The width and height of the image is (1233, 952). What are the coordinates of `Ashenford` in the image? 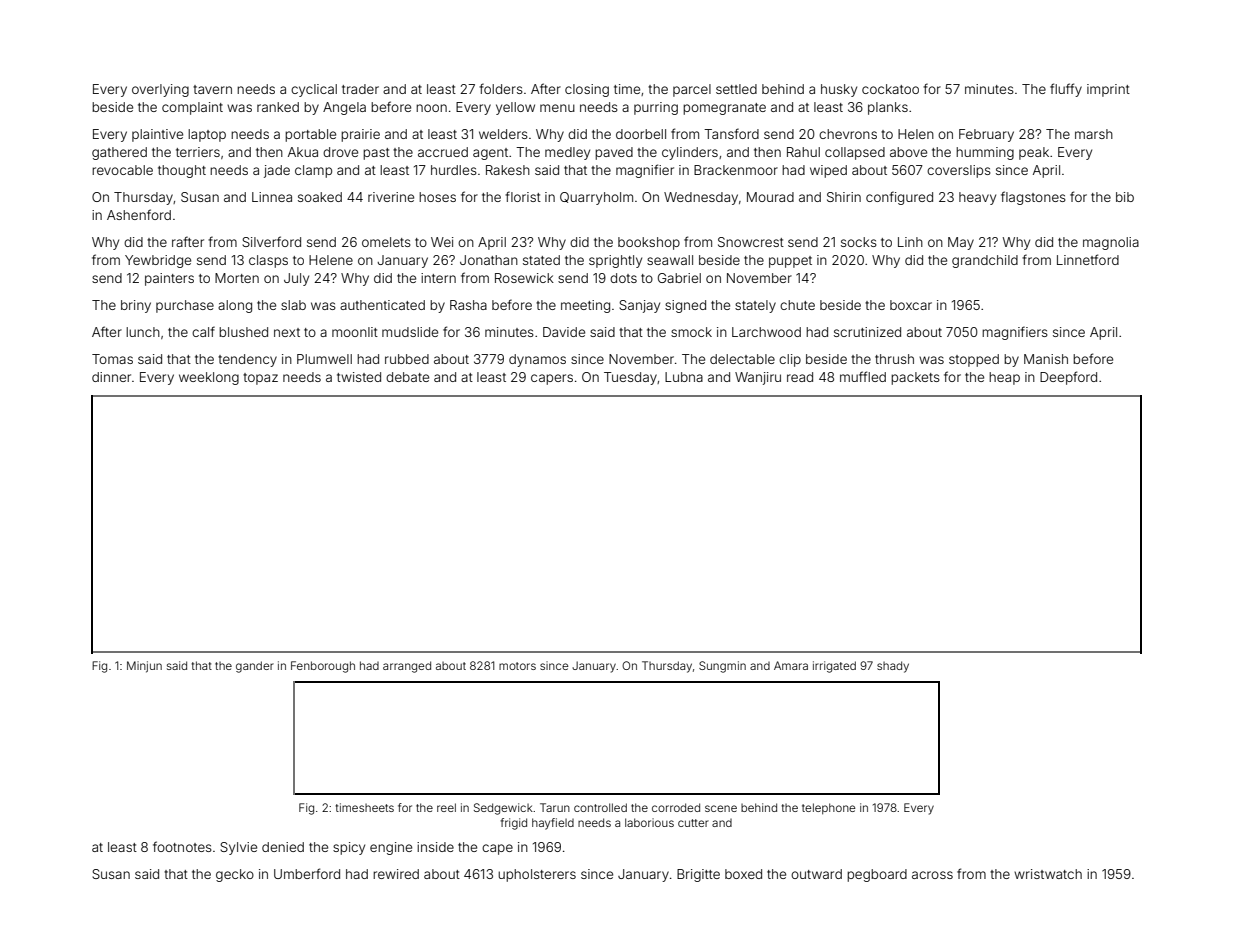 It's located at (139, 214).
